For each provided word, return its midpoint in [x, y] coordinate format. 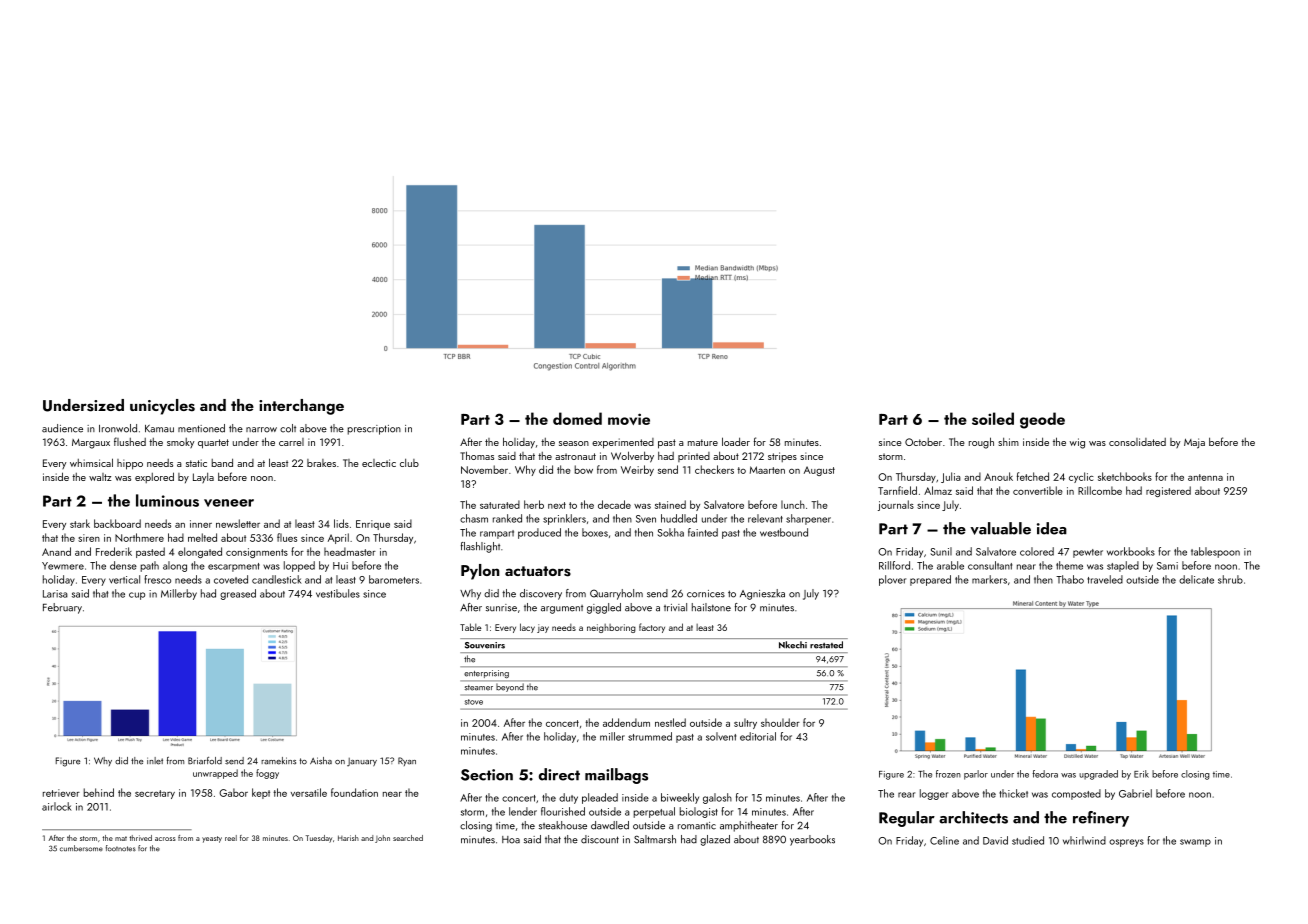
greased [238, 594]
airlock [57, 806]
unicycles [162, 407]
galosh [717, 798]
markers [989, 579]
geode [1042, 420]
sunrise [501, 608]
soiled [993, 418]
